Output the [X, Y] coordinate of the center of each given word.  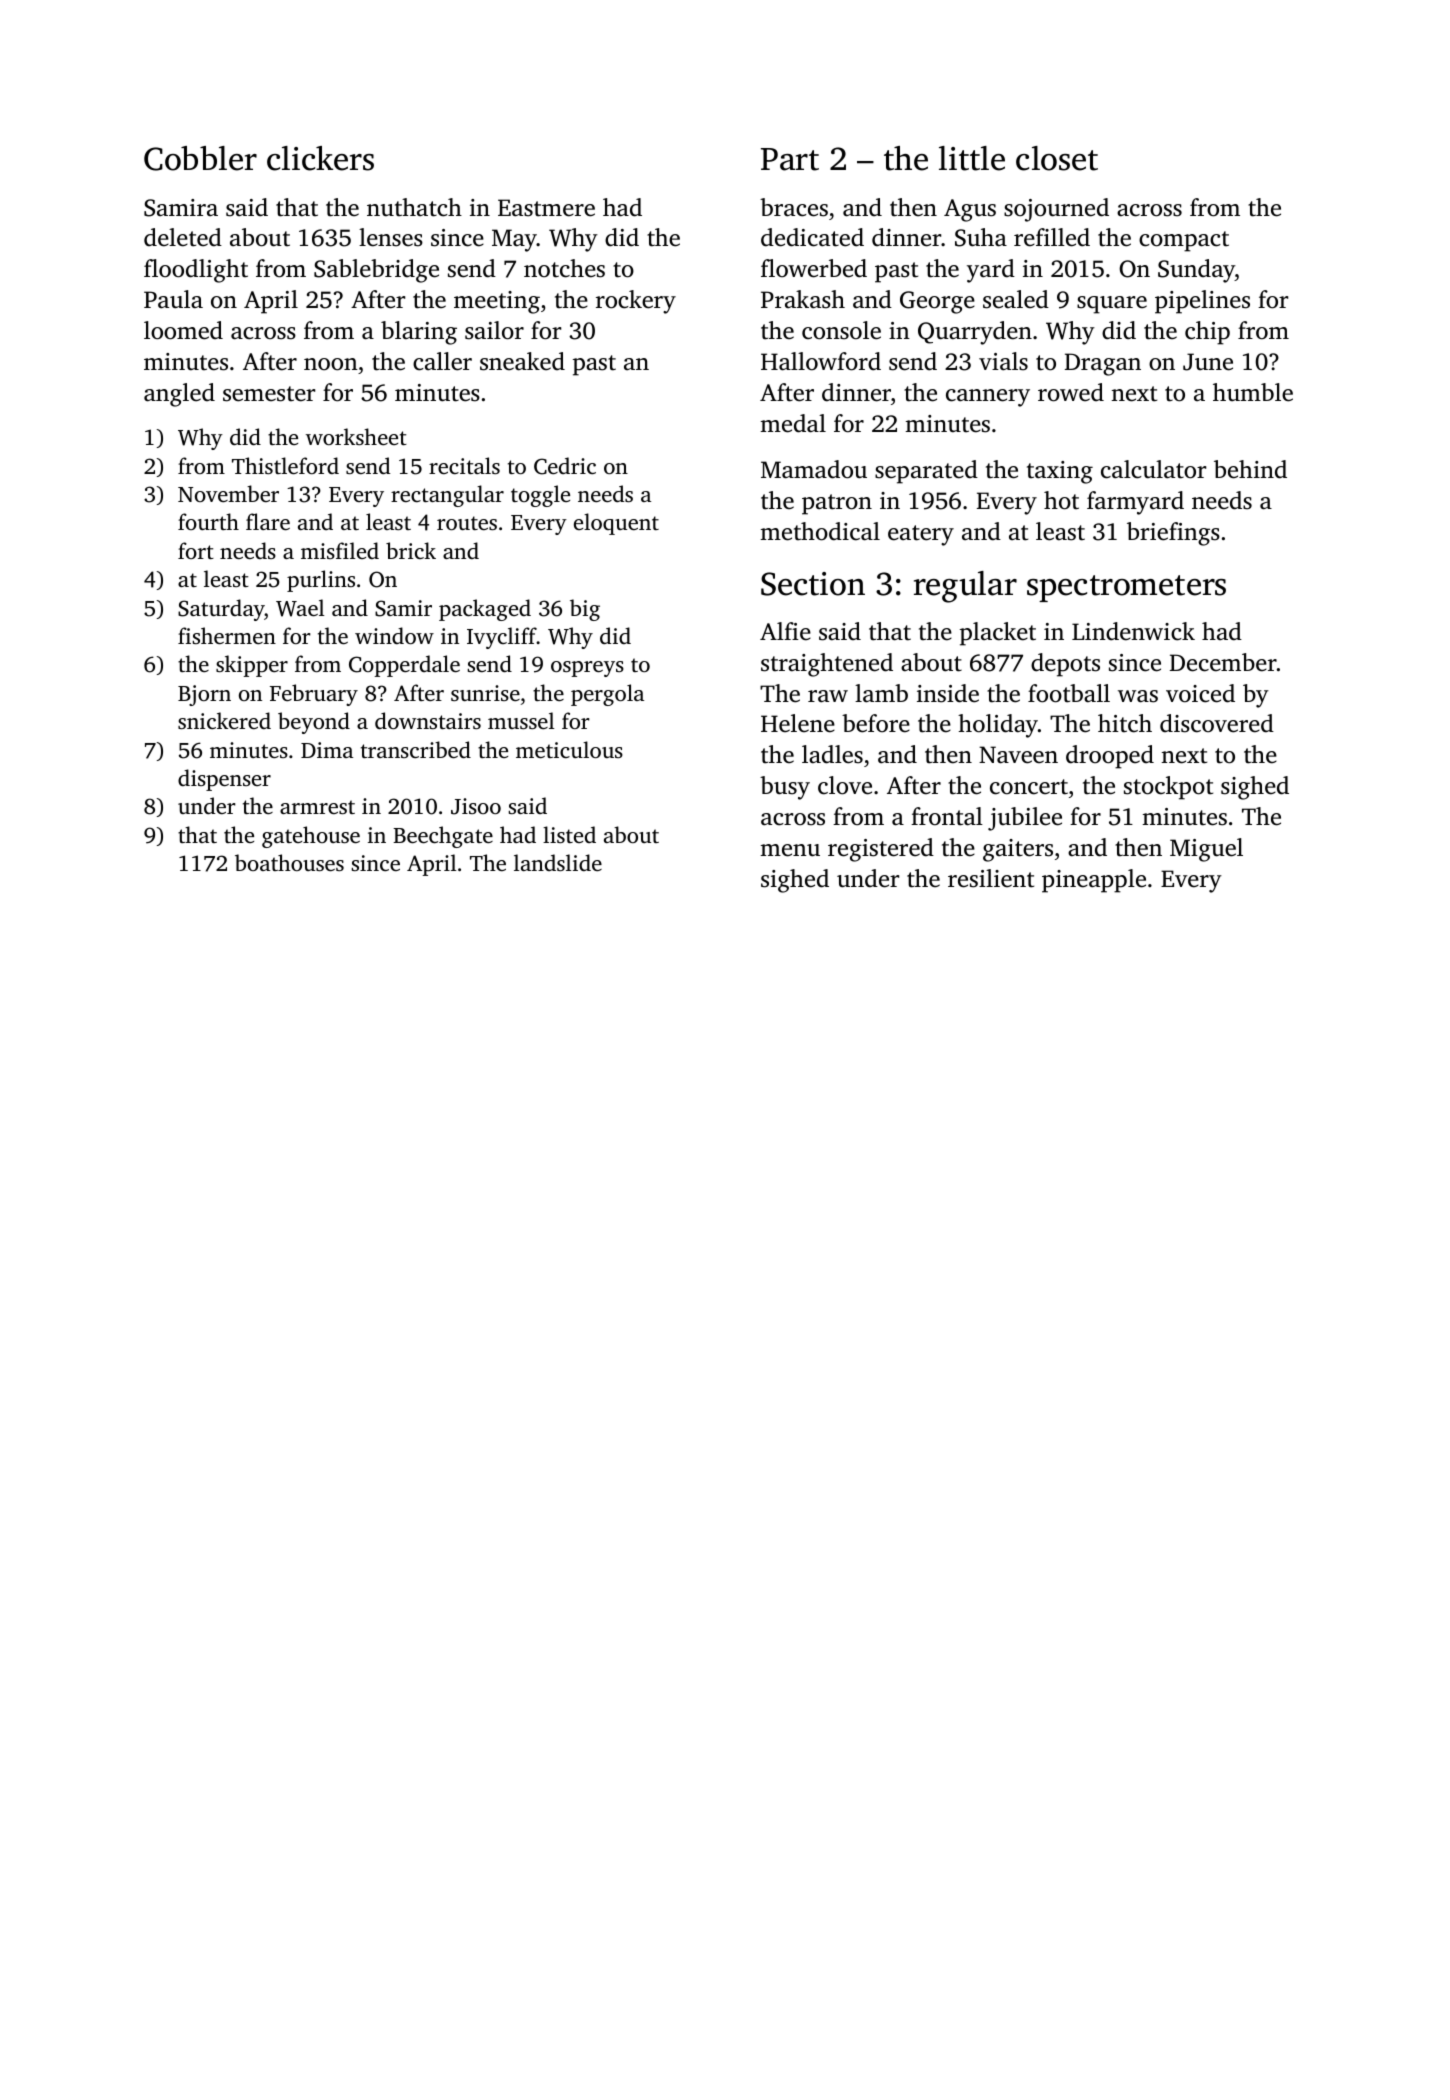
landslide [558, 862]
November [228, 493]
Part [790, 159]
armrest [317, 807]
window [394, 635]
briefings [1173, 534]
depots [1065, 665]
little [972, 158]
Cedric [565, 466]
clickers [320, 158]
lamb [881, 693]
